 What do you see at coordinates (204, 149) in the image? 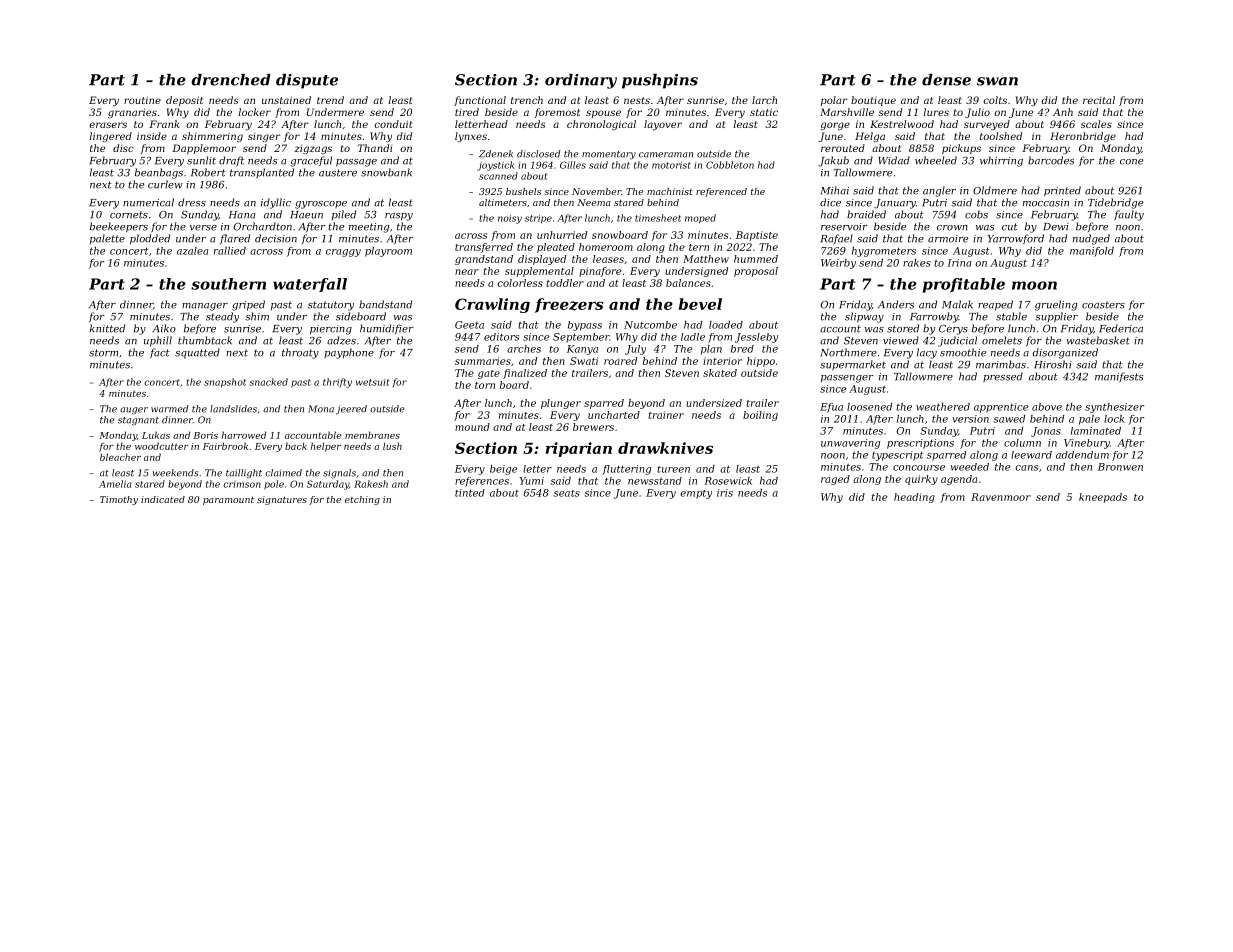
I see `Dapplemoor` at bounding box center [204, 149].
